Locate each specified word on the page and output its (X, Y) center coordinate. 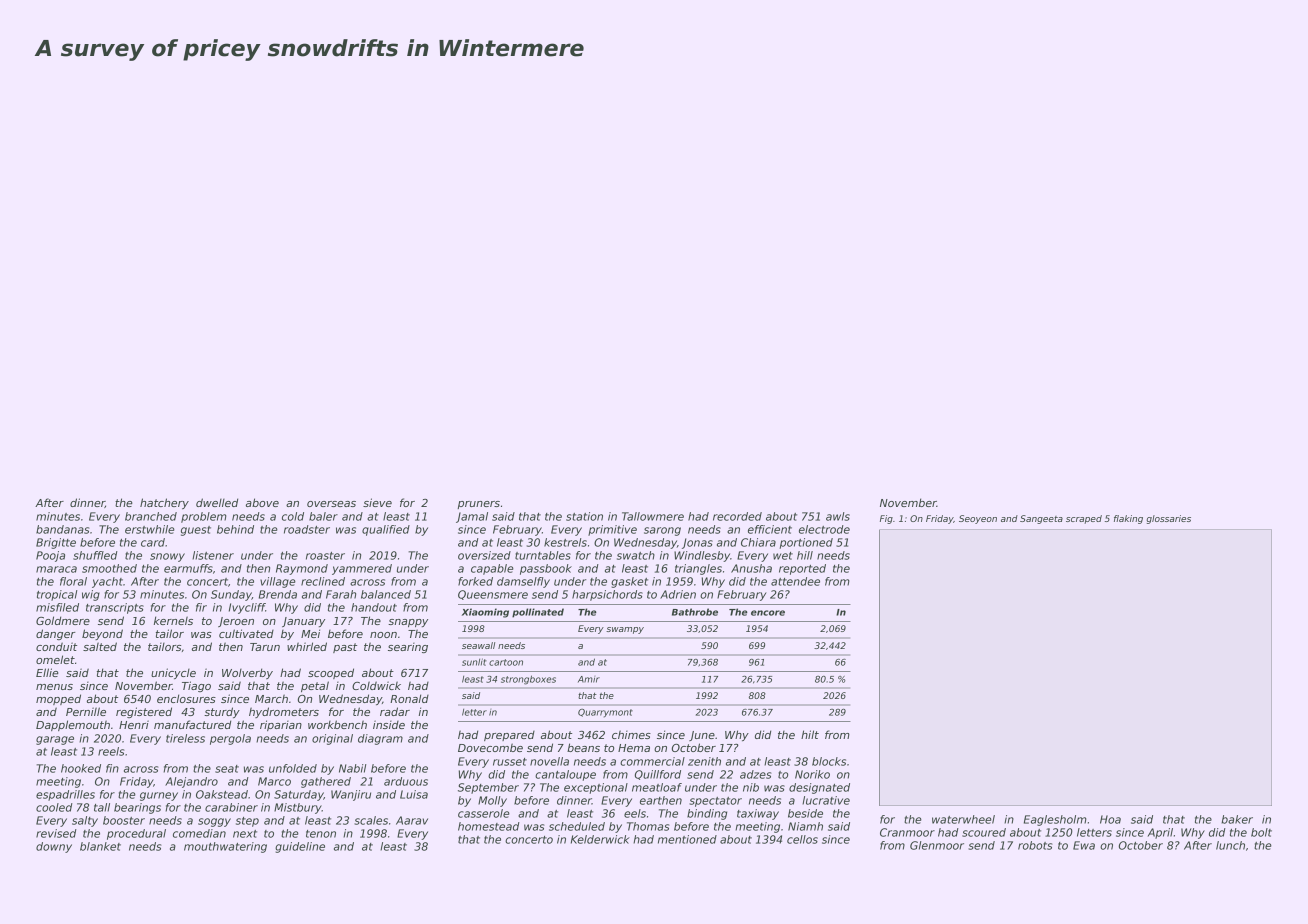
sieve (377, 502)
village (278, 582)
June (702, 736)
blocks (829, 761)
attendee (795, 581)
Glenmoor (937, 845)
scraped (1084, 519)
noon (383, 635)
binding (707, 814)
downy (54, 847)
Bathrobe (695, 612)
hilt (810, 734)
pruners (479, 505)
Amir (589, 679)
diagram (380, 739)
